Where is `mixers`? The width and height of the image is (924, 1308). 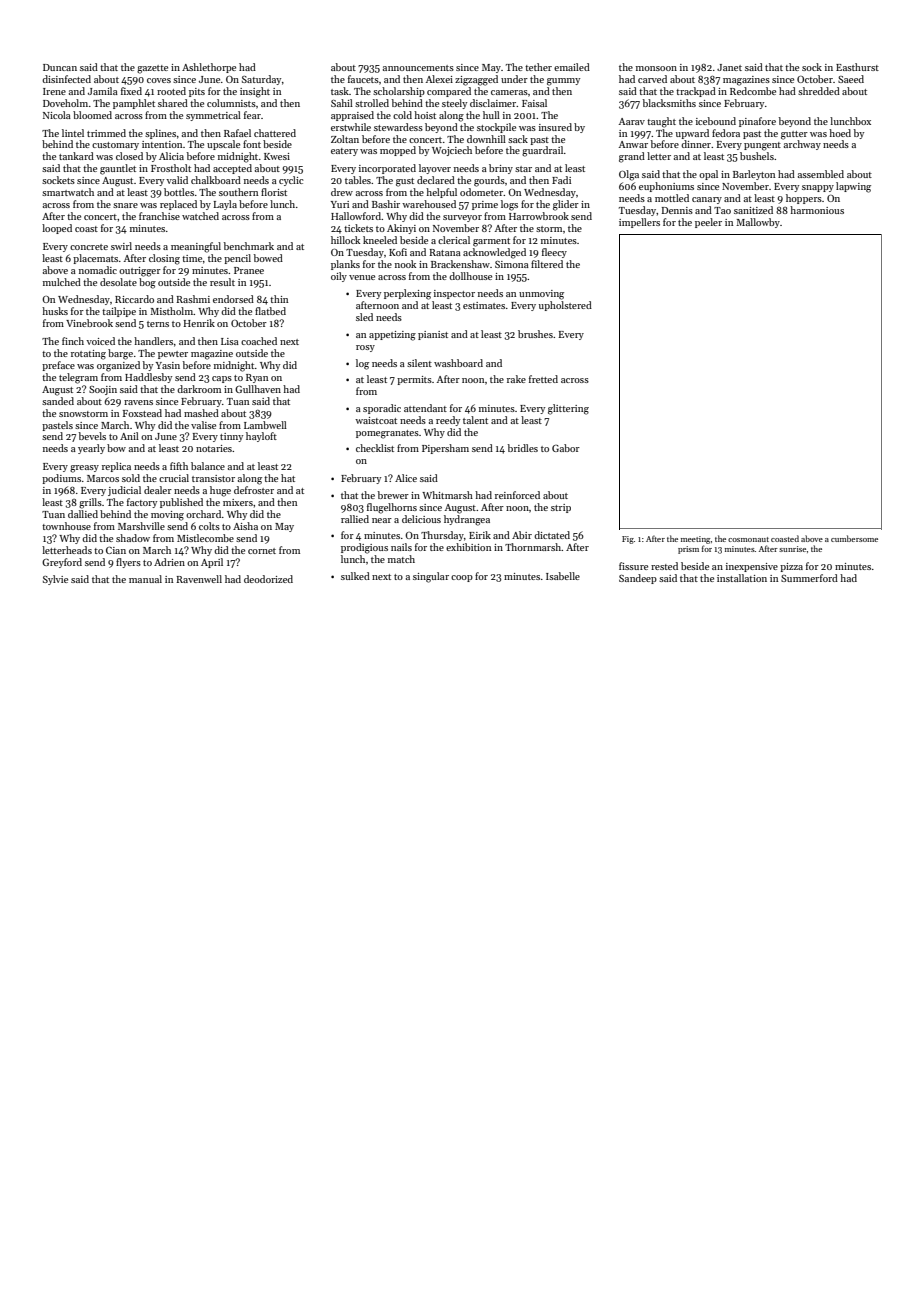 mixers is located at coordinates (238, 502).
